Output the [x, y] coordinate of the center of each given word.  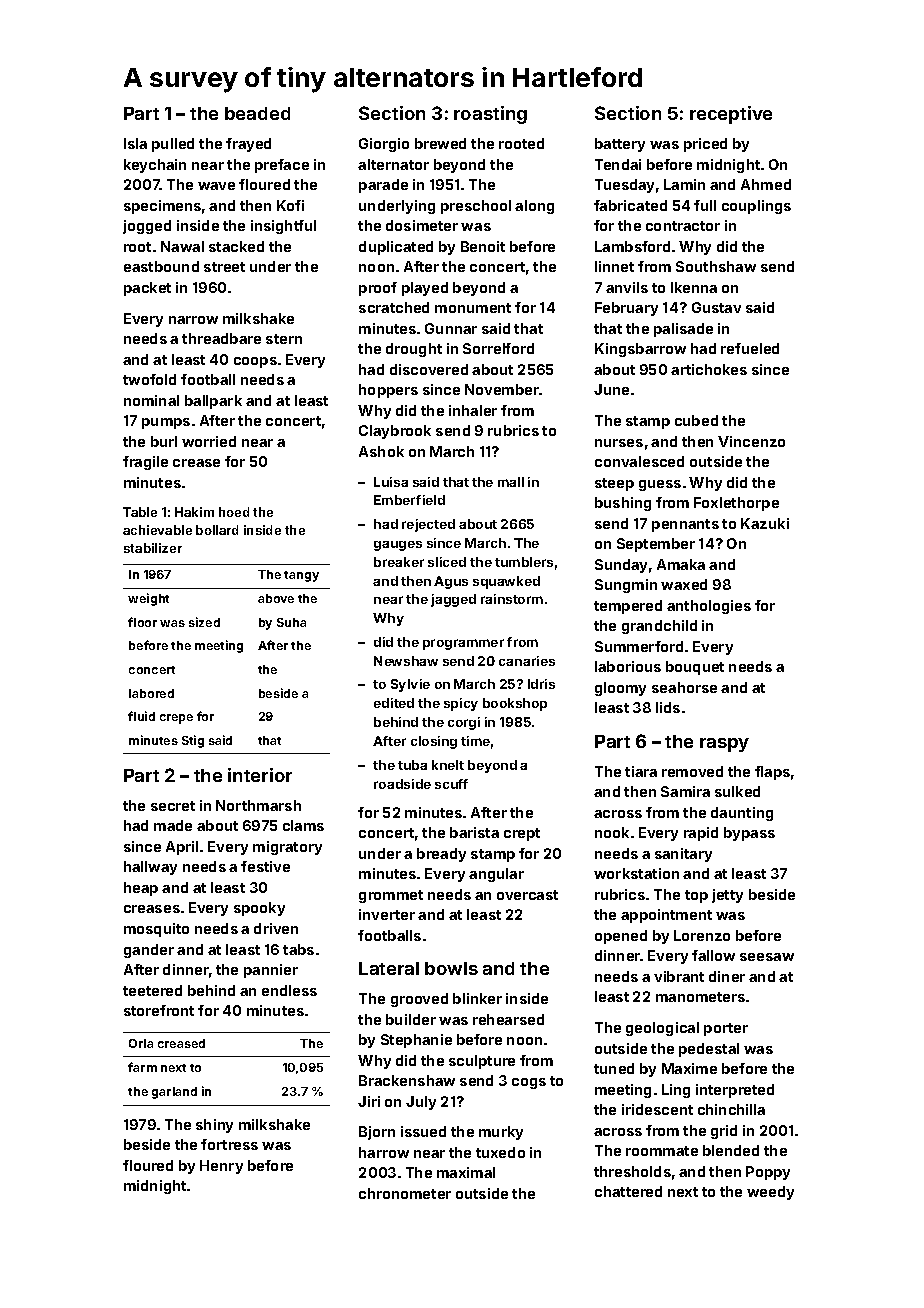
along [534, 207]
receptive [731, 115]
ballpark [213, 402]
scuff [451, 784]
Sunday [621, 566]
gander [149, 951]
